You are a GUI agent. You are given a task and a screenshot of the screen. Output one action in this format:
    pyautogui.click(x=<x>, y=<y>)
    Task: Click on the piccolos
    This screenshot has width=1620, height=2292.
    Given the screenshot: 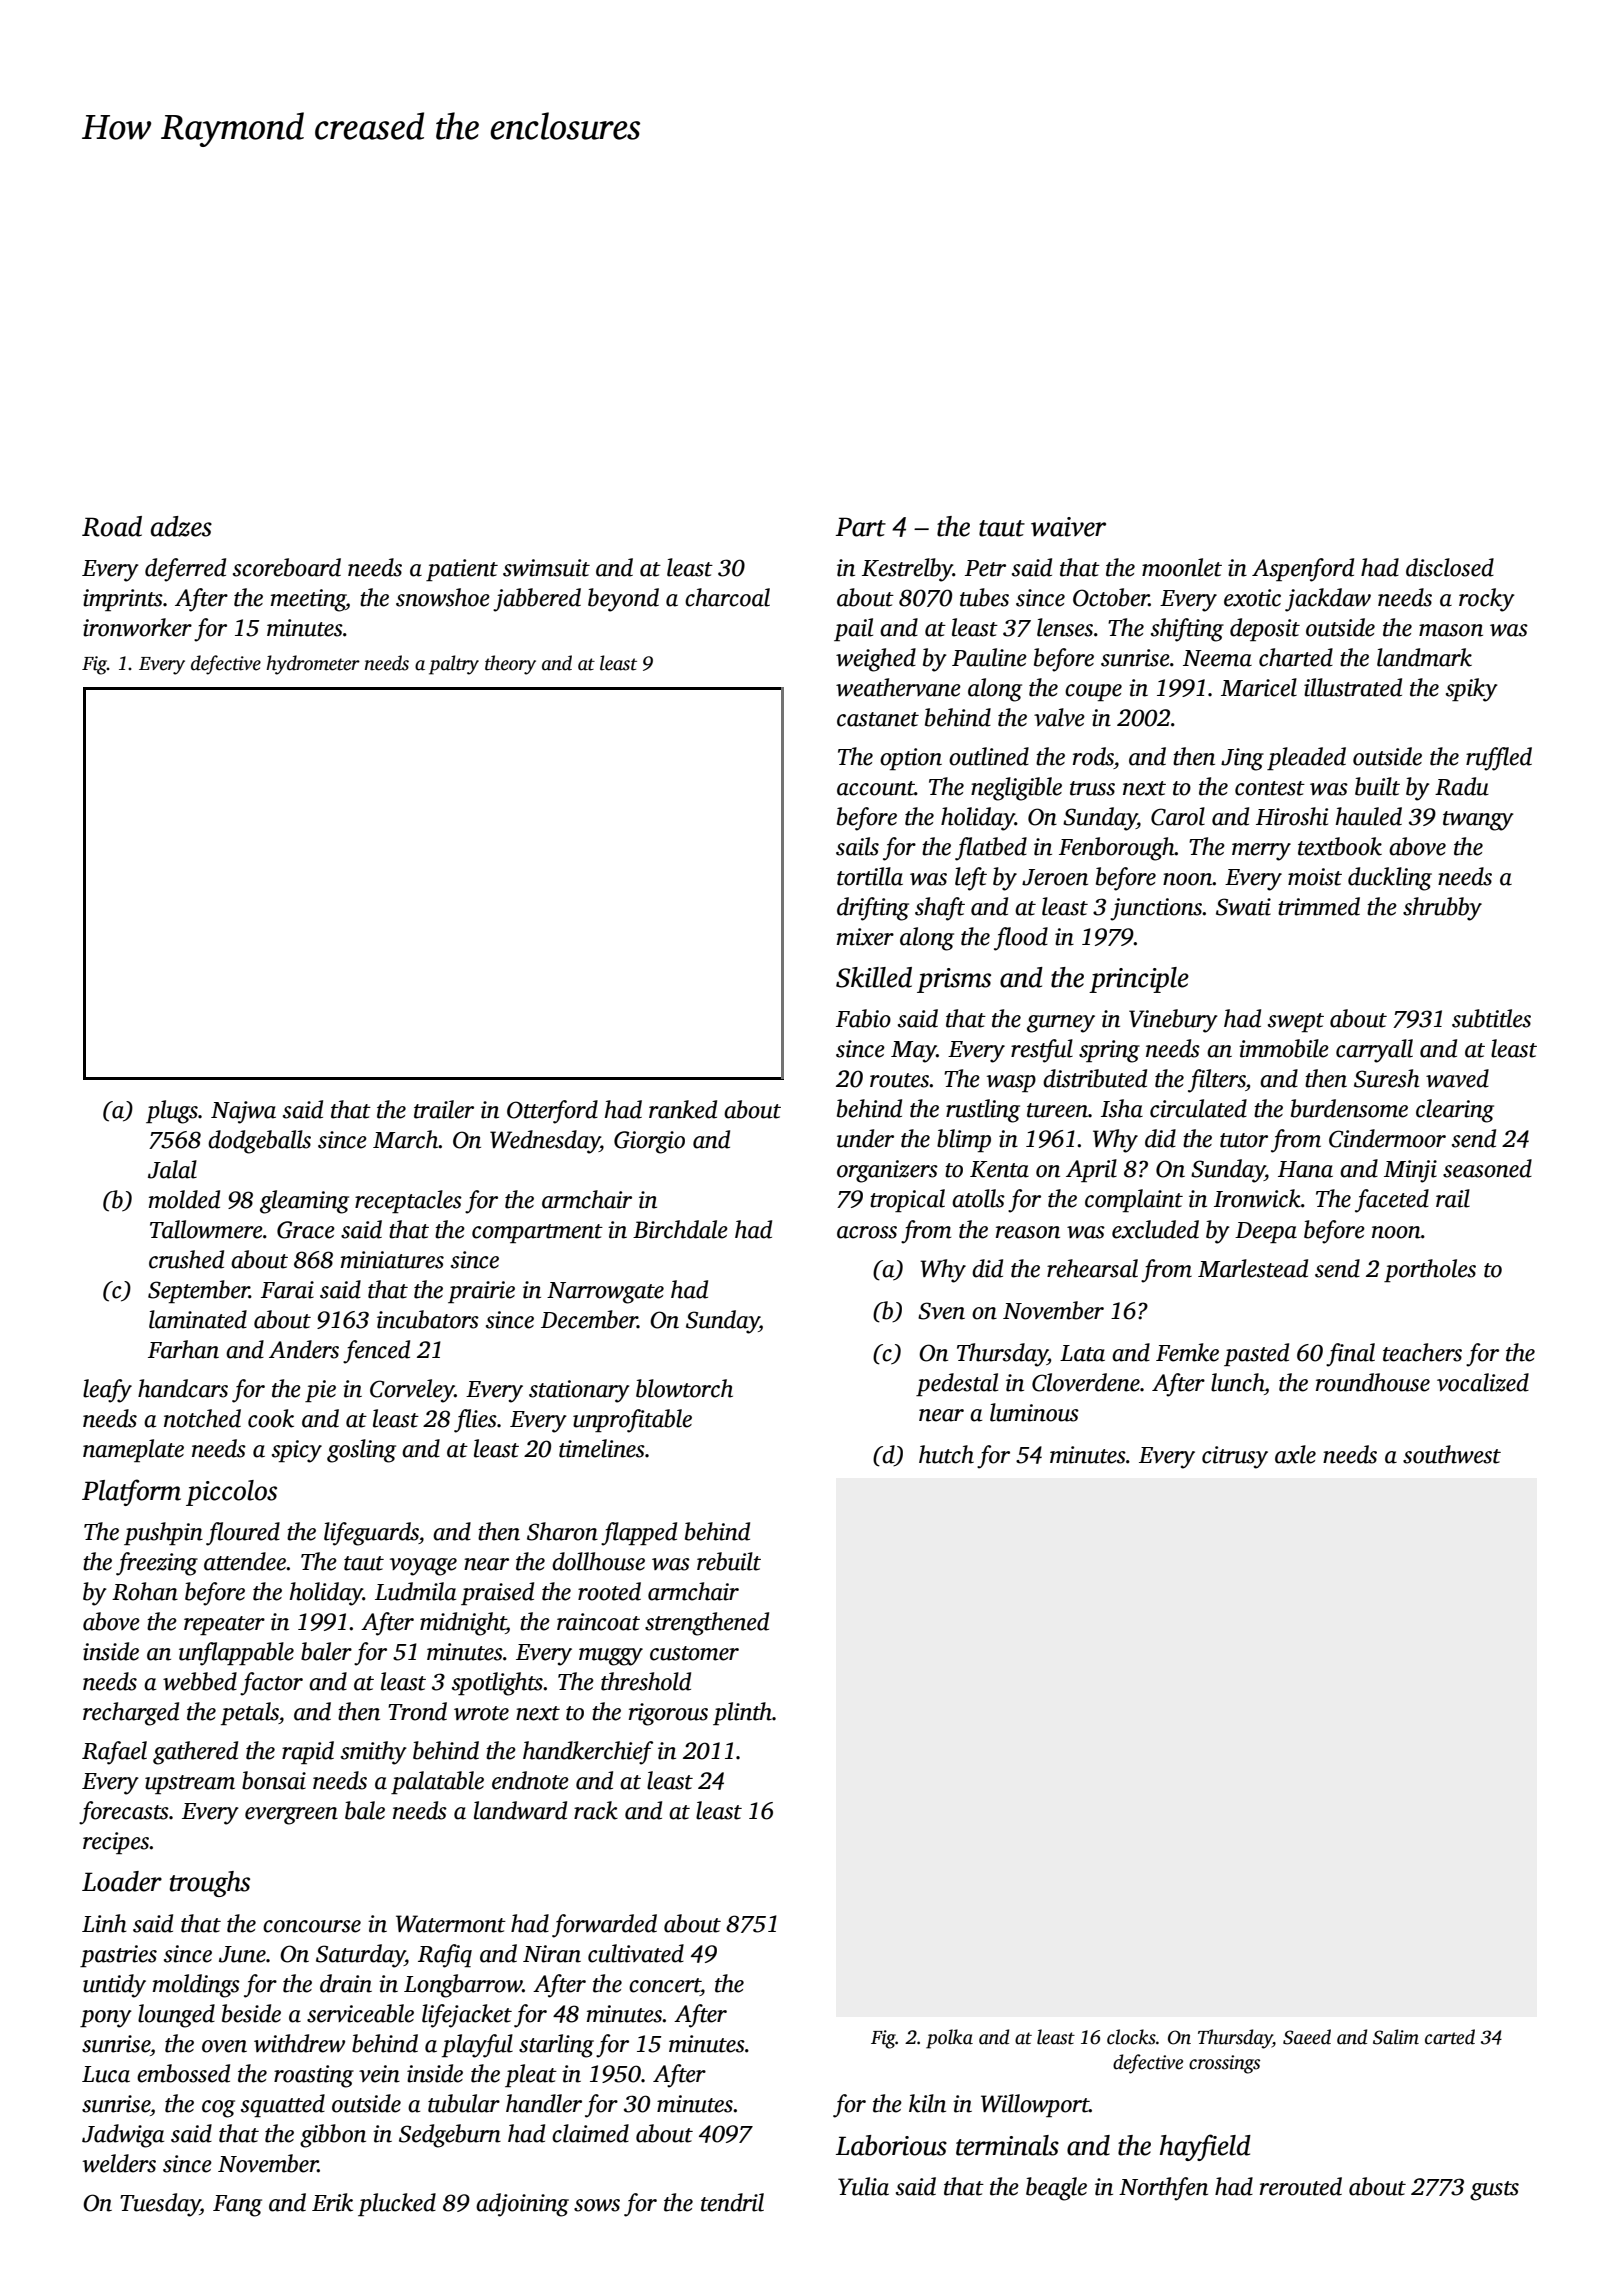 What is the action you would take?
    pyautogui.click(x=231, y=1493)
